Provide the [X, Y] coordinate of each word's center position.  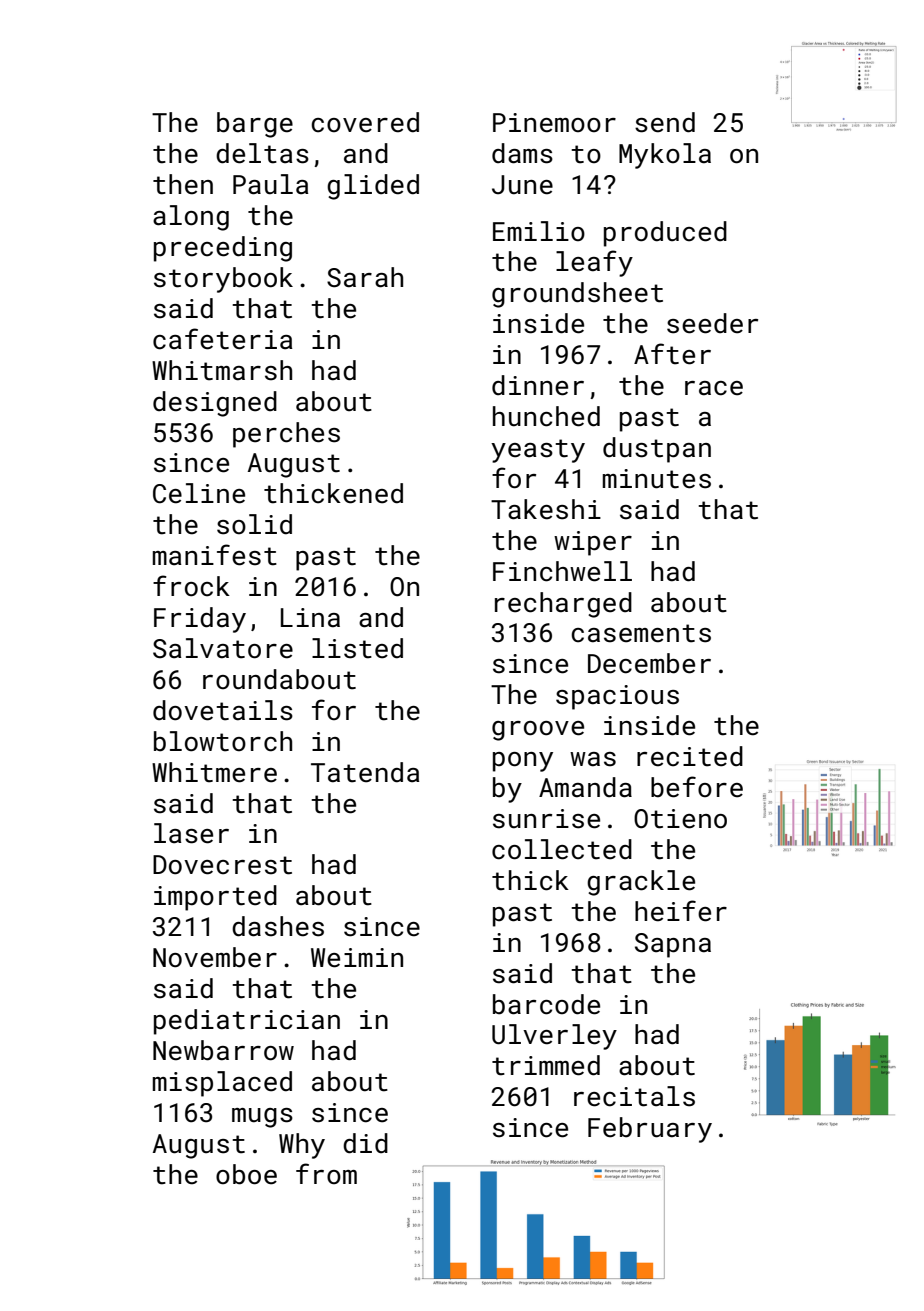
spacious [617, 697]
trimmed [546, 1065]
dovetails [223, 710]
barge [255, 125]
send [665, 122]
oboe [246, 1174]
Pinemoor [554, 123]
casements [641, 633]
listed [357, 648]
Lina [310, 618]
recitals [634, 1096]
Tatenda [365, 772]
